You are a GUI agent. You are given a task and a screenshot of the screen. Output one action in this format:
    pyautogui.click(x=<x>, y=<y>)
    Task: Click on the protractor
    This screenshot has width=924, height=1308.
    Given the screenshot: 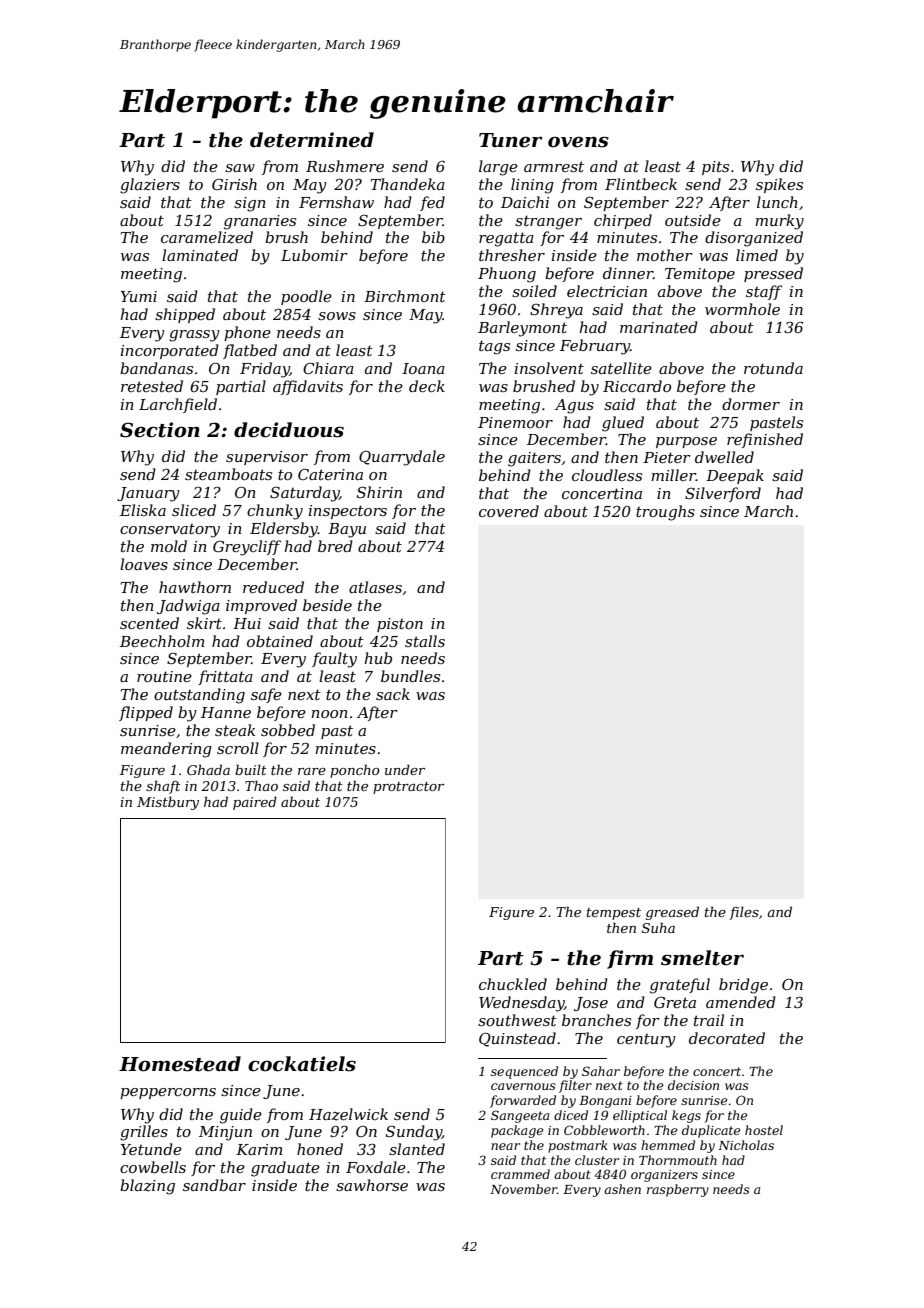 What is the action you would take?
    pyautogui.click(x=408, y=788)
